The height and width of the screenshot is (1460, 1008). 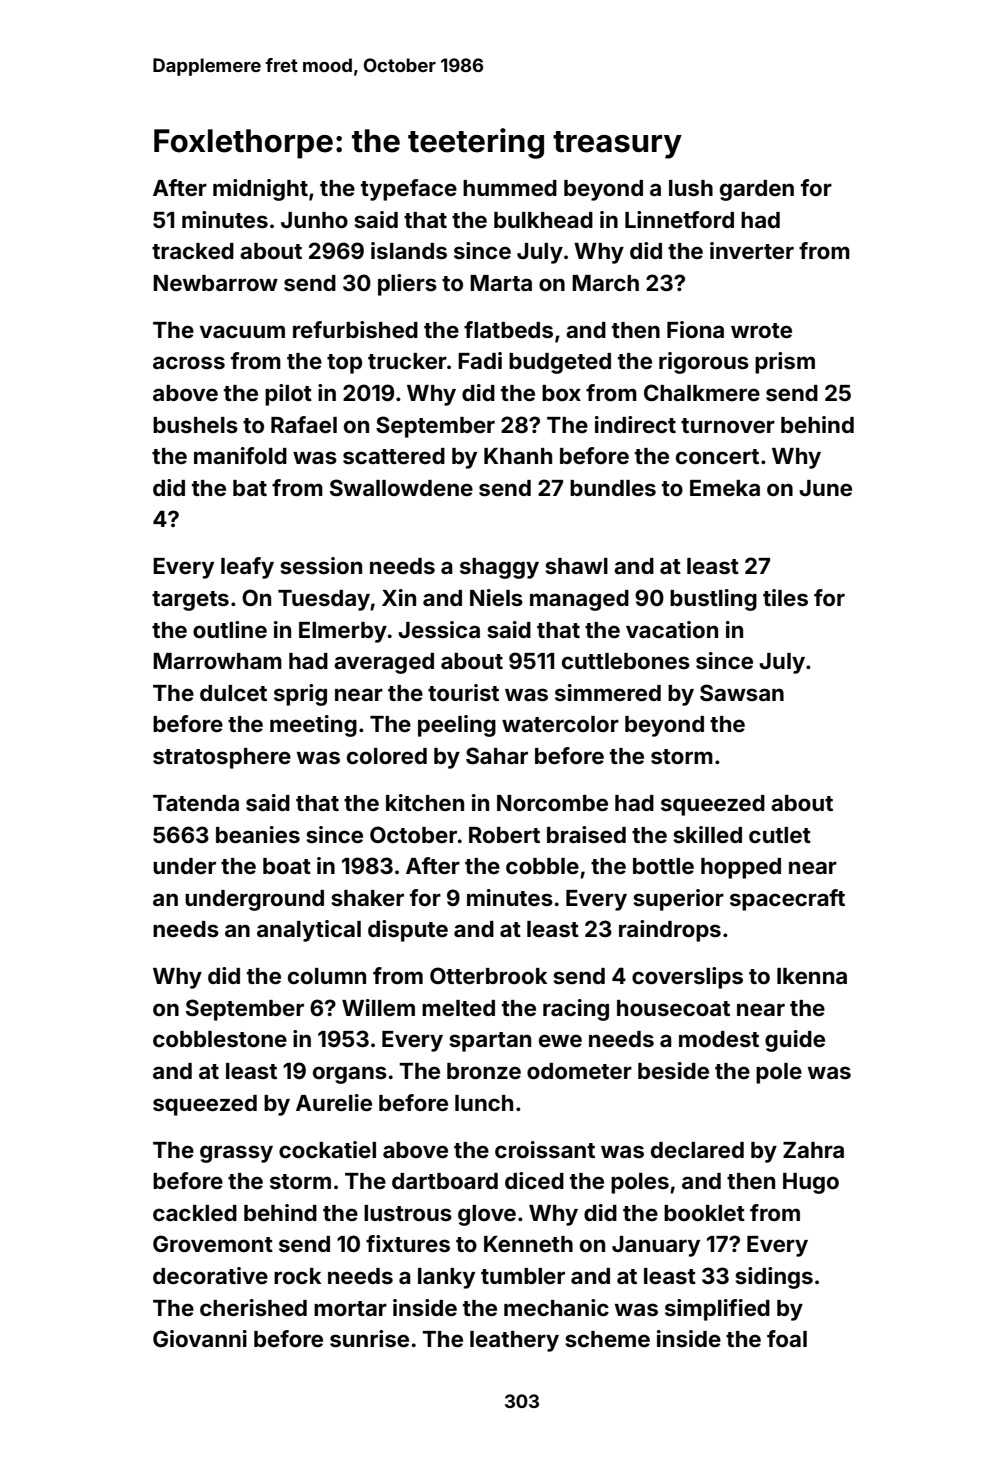 I want to click on Niels, so click(x=496, y=597).
